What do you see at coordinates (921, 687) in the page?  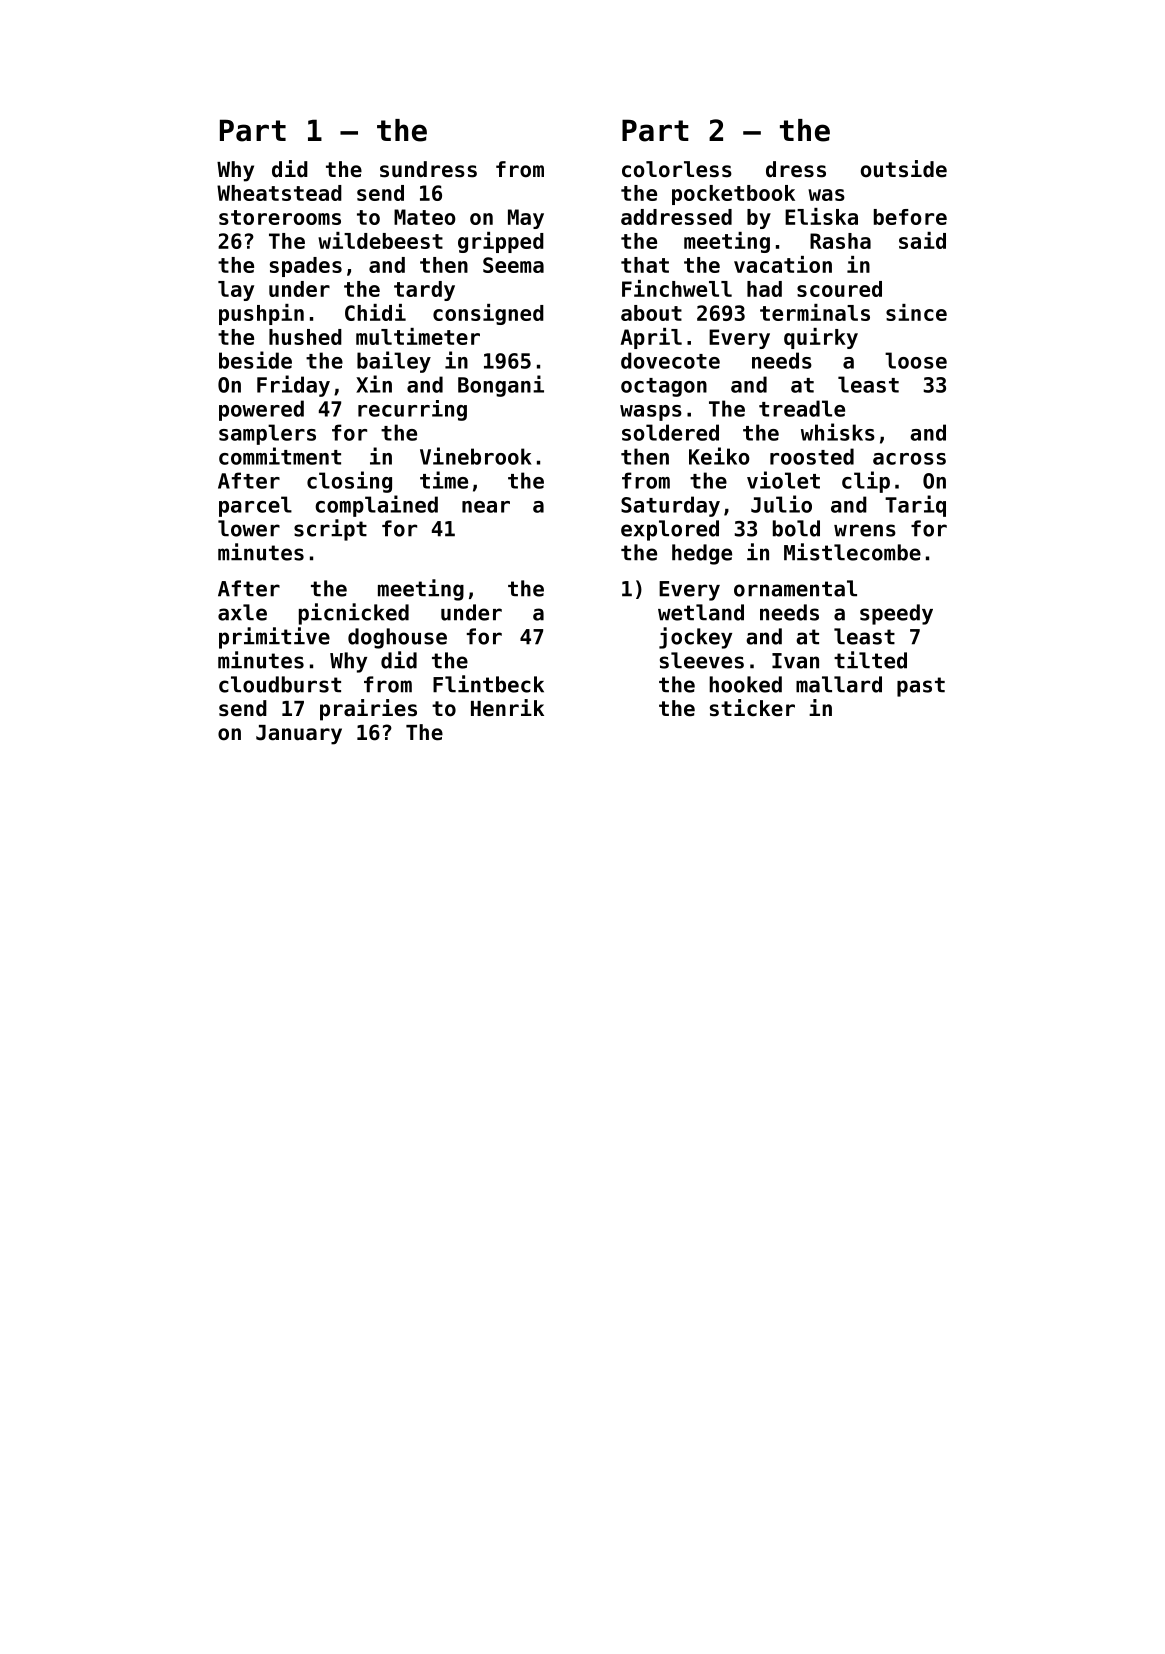 I see `past` at bounding box center [921, 687].
